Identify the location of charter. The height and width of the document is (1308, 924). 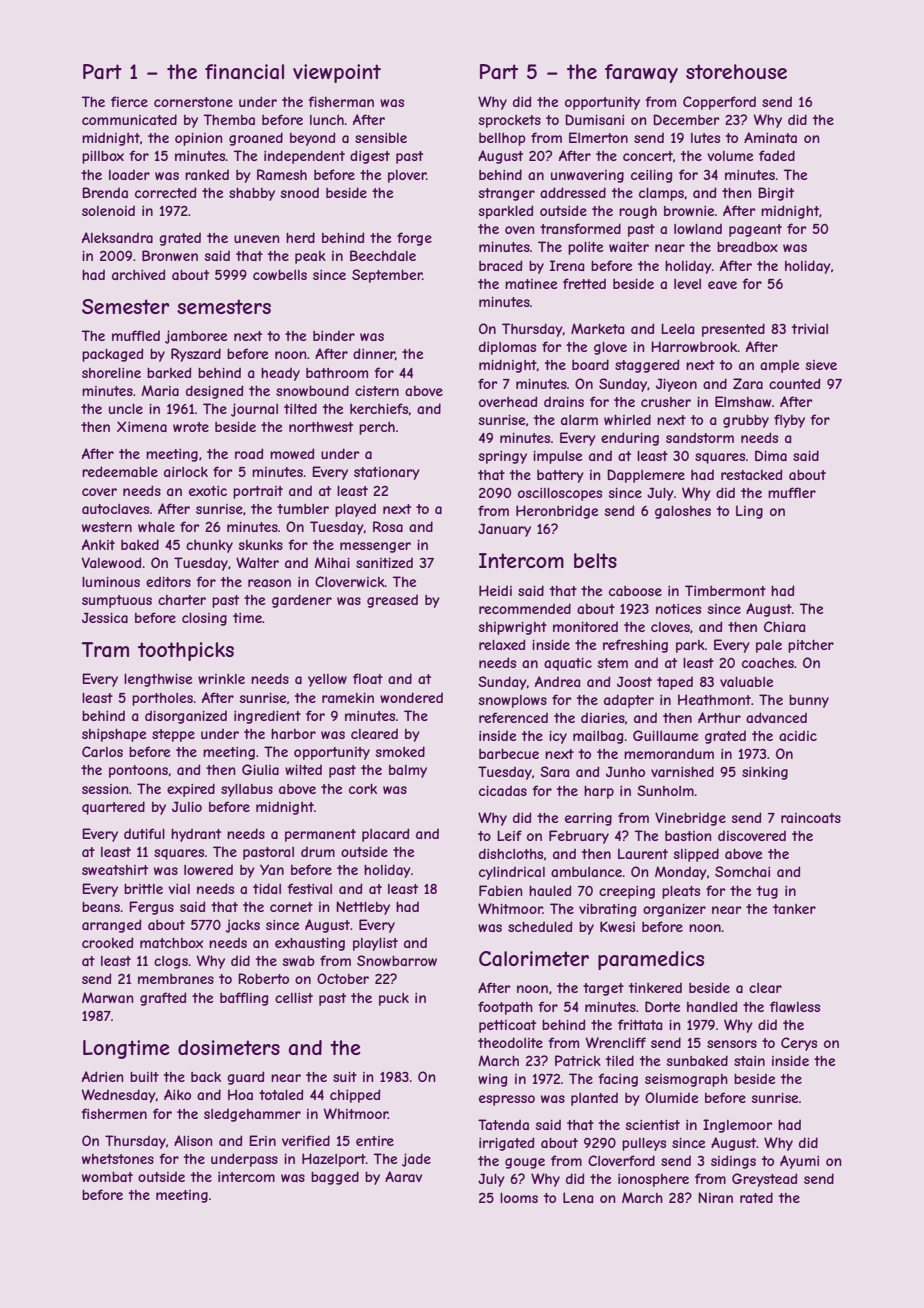
(182, 600).
